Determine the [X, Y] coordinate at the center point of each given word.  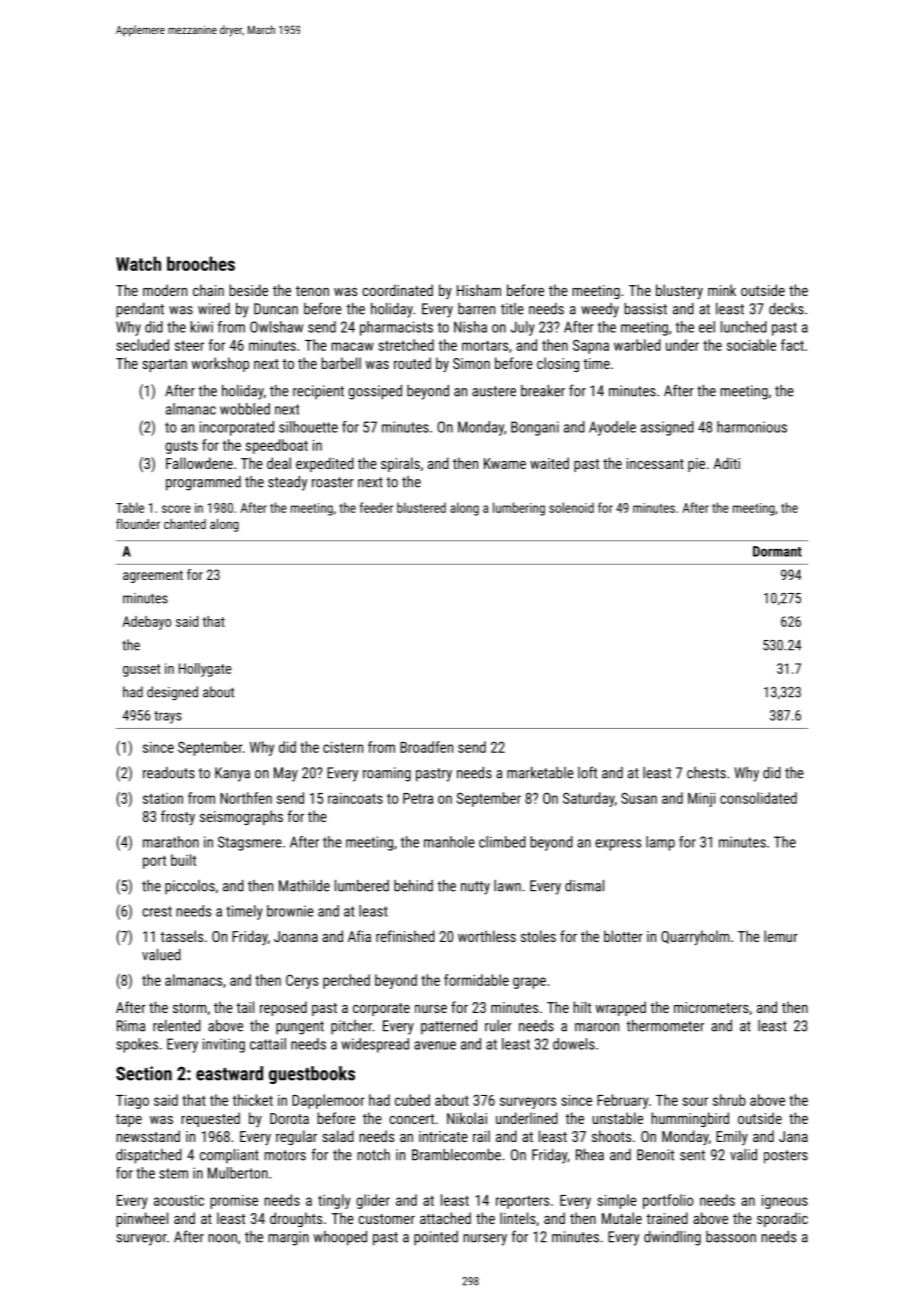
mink [722, 290]
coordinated [397, 290]
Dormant [777, 551]
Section [144, 1073]
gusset [141, 670]
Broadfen [426, 747]
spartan [164, 365]
